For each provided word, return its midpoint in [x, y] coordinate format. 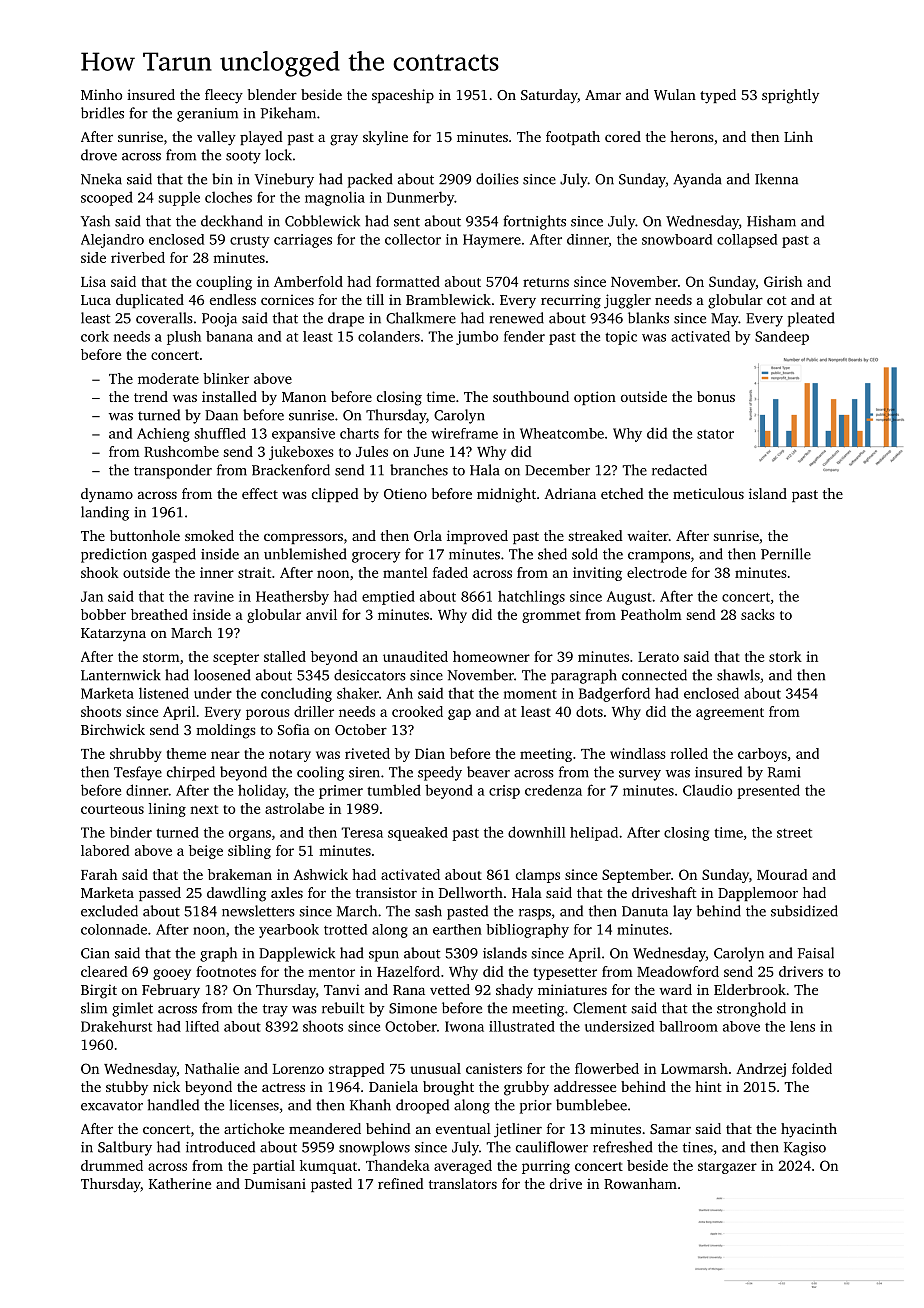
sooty [243, 157]
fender [524, 336]
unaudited [415, 656]
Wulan [675, 94]
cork [95, 336]
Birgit [99, 991]
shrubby [135, 755]
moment [530, 694]
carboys [762, 755]
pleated [811, 319]
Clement [600, 1008]
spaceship [403, 96]
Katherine [180, 1183]
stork [785, 656]
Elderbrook [750, 989]
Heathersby [292, 597]
